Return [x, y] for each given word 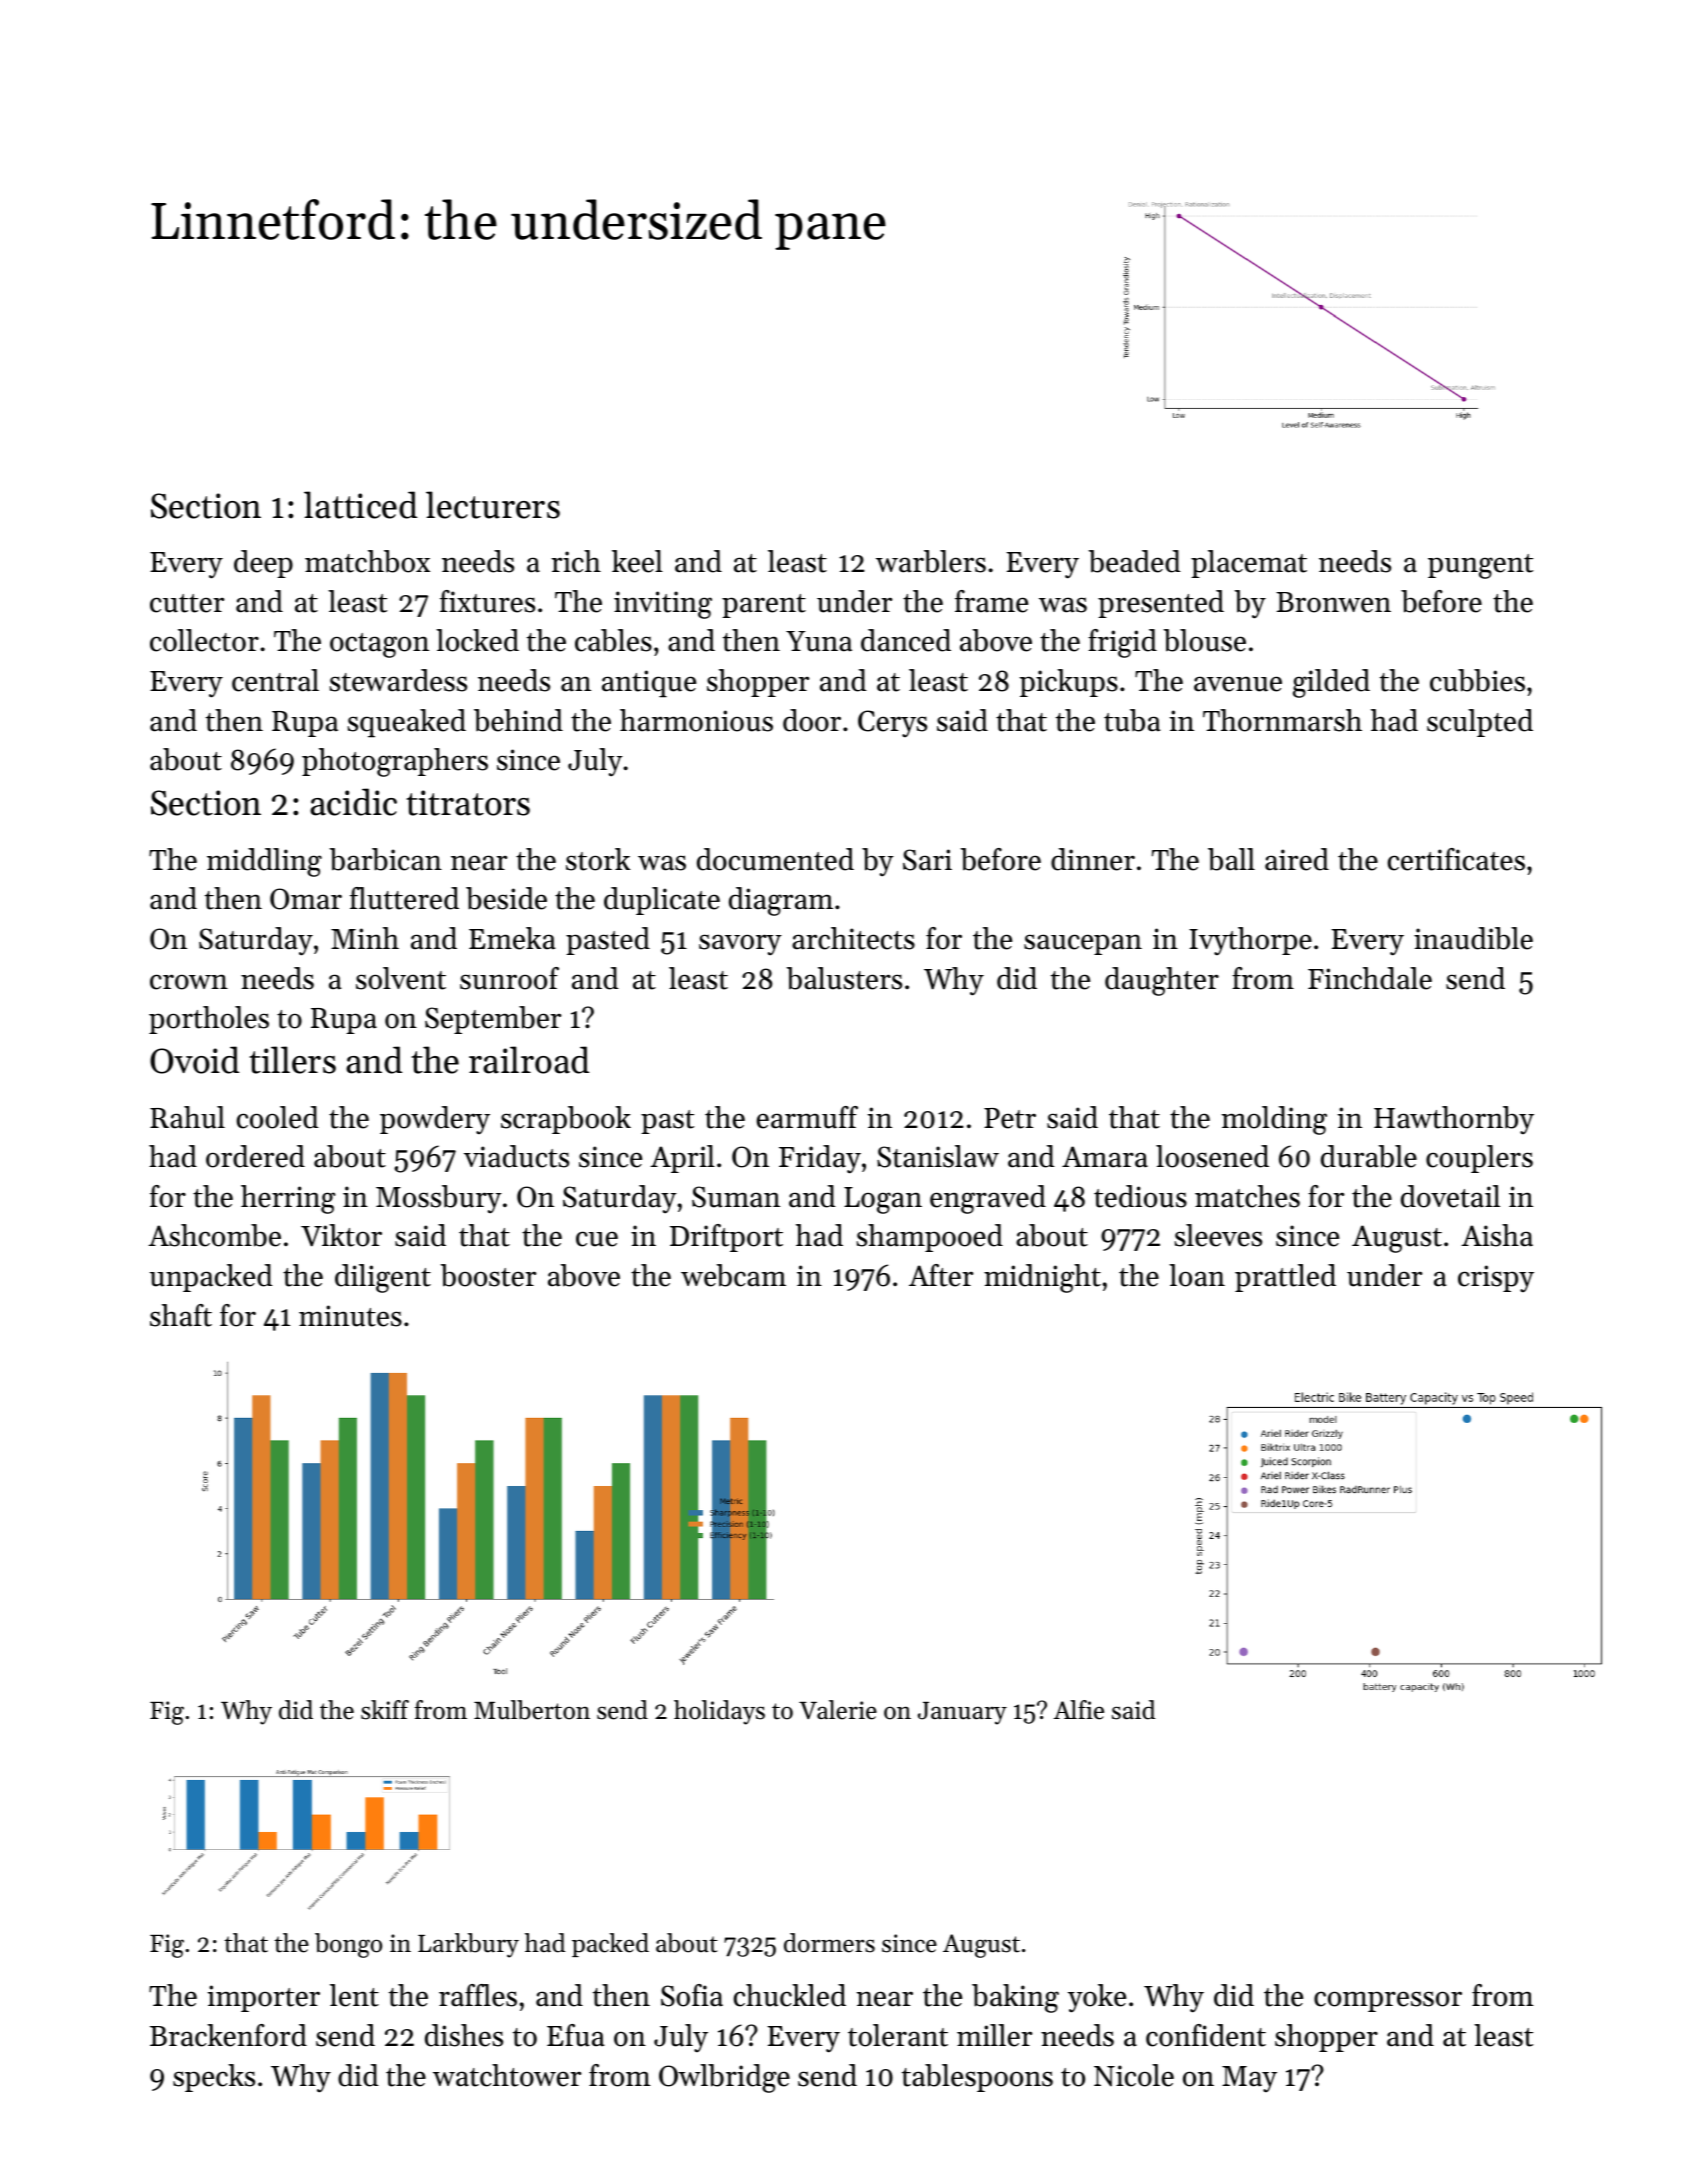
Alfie [1079, 1710]
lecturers [493, 505]
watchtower [507, 2075]
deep [263, 564]
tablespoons [977, 2078]
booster [488, 1275]
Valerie [838, 1710]
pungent [1480, 566]
